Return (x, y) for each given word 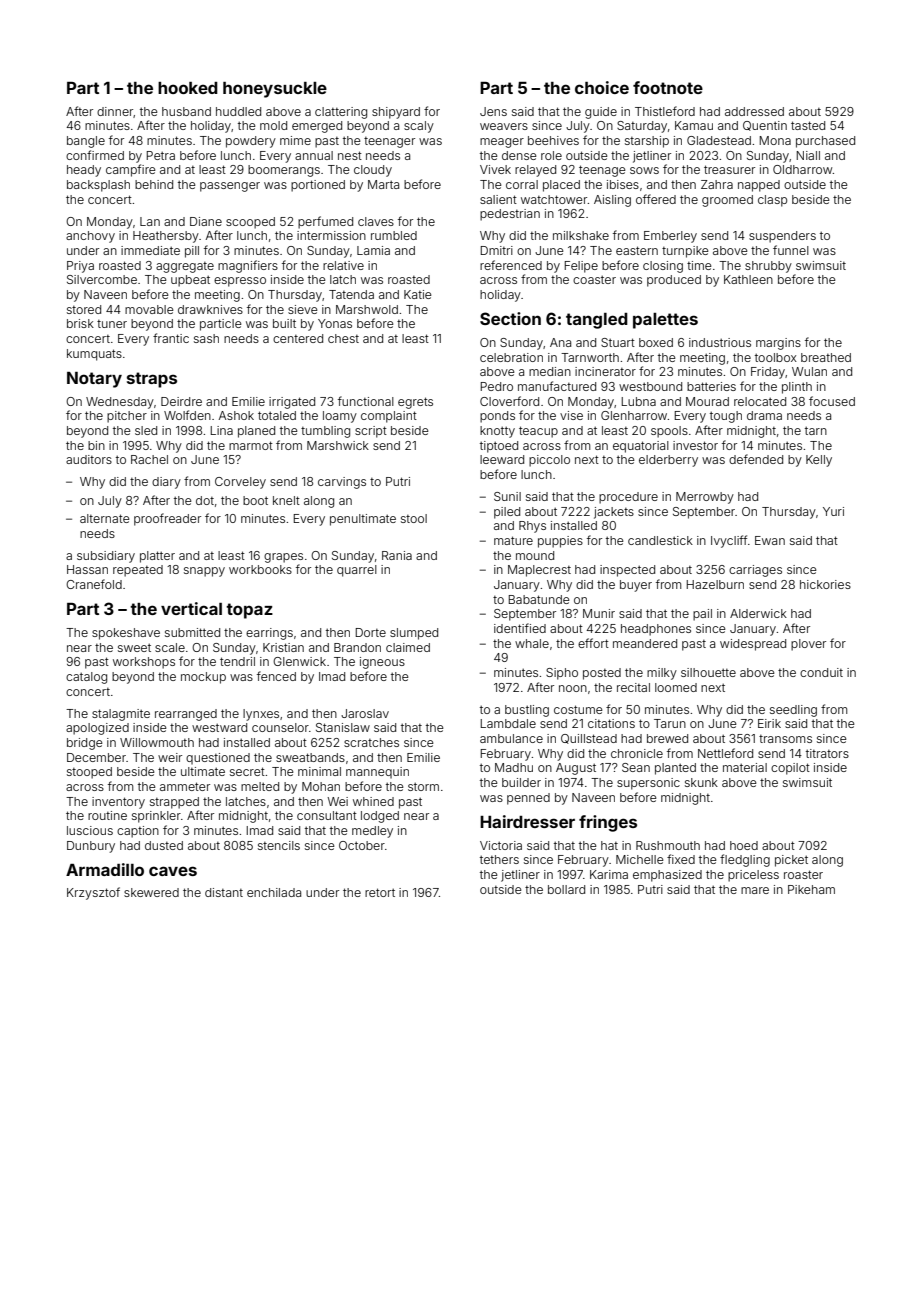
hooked (188, 88)
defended (756, 459)
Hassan (87, 569)
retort (380, 892)
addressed (754, 111)
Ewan (770, 540)
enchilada (274, 892)
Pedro (497, 386)
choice (602, 87)
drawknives (210, 309)
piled (507, 513)
